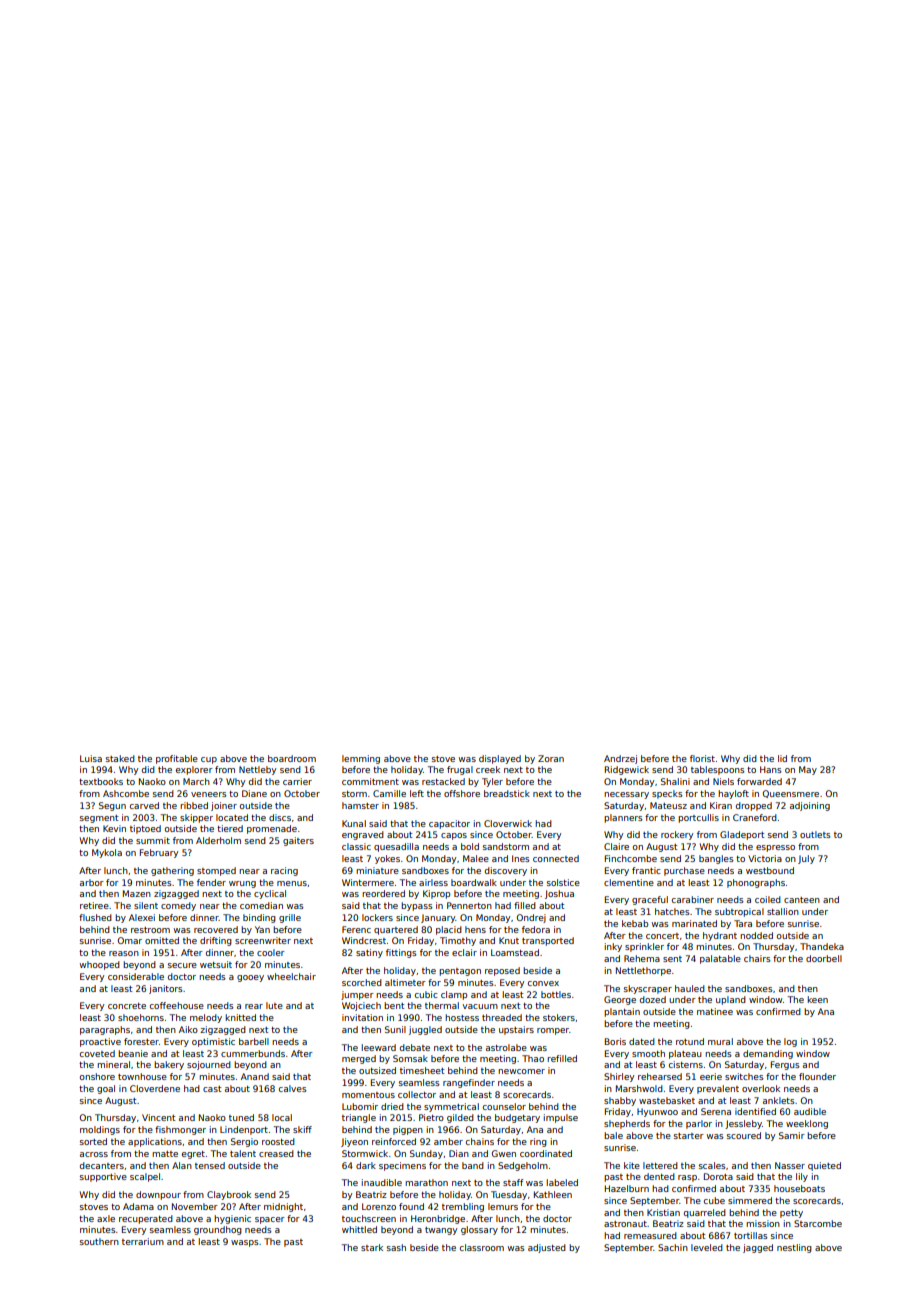 The width and height of the document is (924, 1308). Describe the element at coordinates (394, 1005) in the document. I see `bent` at that location.
